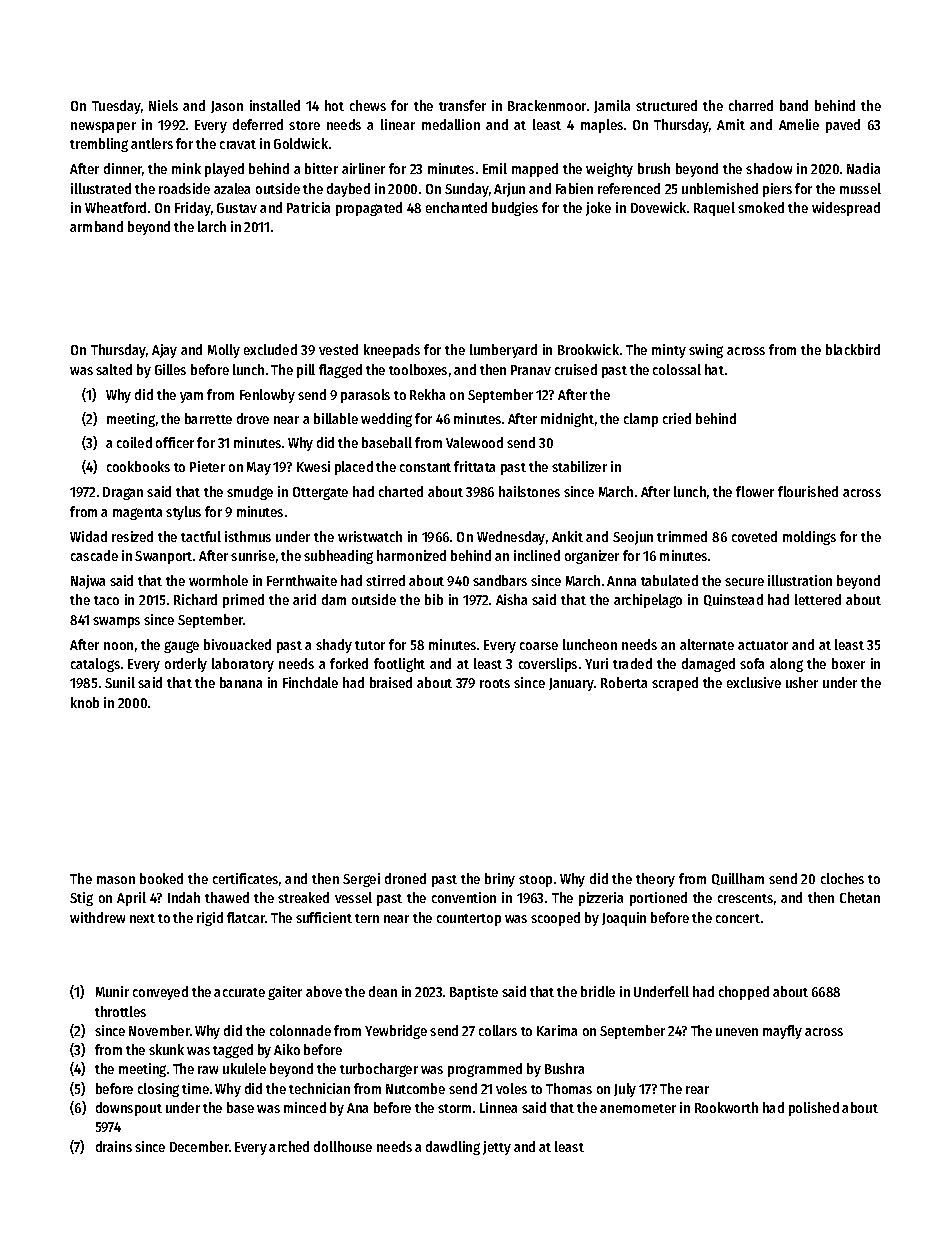 This page has height=1233, width=952. Describe the element at coordinates (163, 105) in the page. I see `Niels` at that location.
